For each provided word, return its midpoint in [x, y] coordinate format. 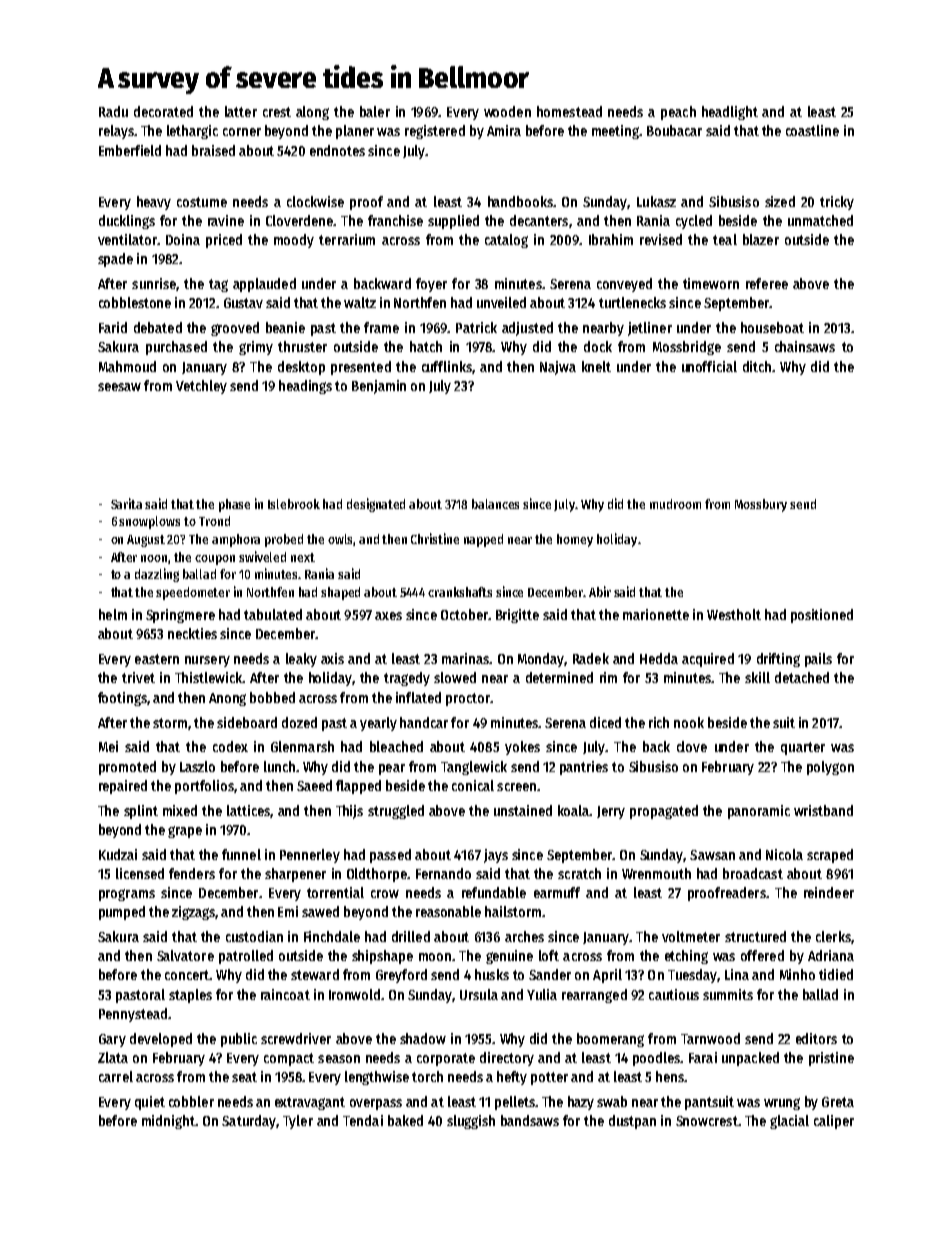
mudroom [675, 504]
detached [802, 677]
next [303, 557]
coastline [812, 130]
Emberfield [130, 150]
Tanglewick [474, 768]
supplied [453, 222]
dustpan [632, 1122]
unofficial [709, 366]
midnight [168, 1122]
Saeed [314, 785]
